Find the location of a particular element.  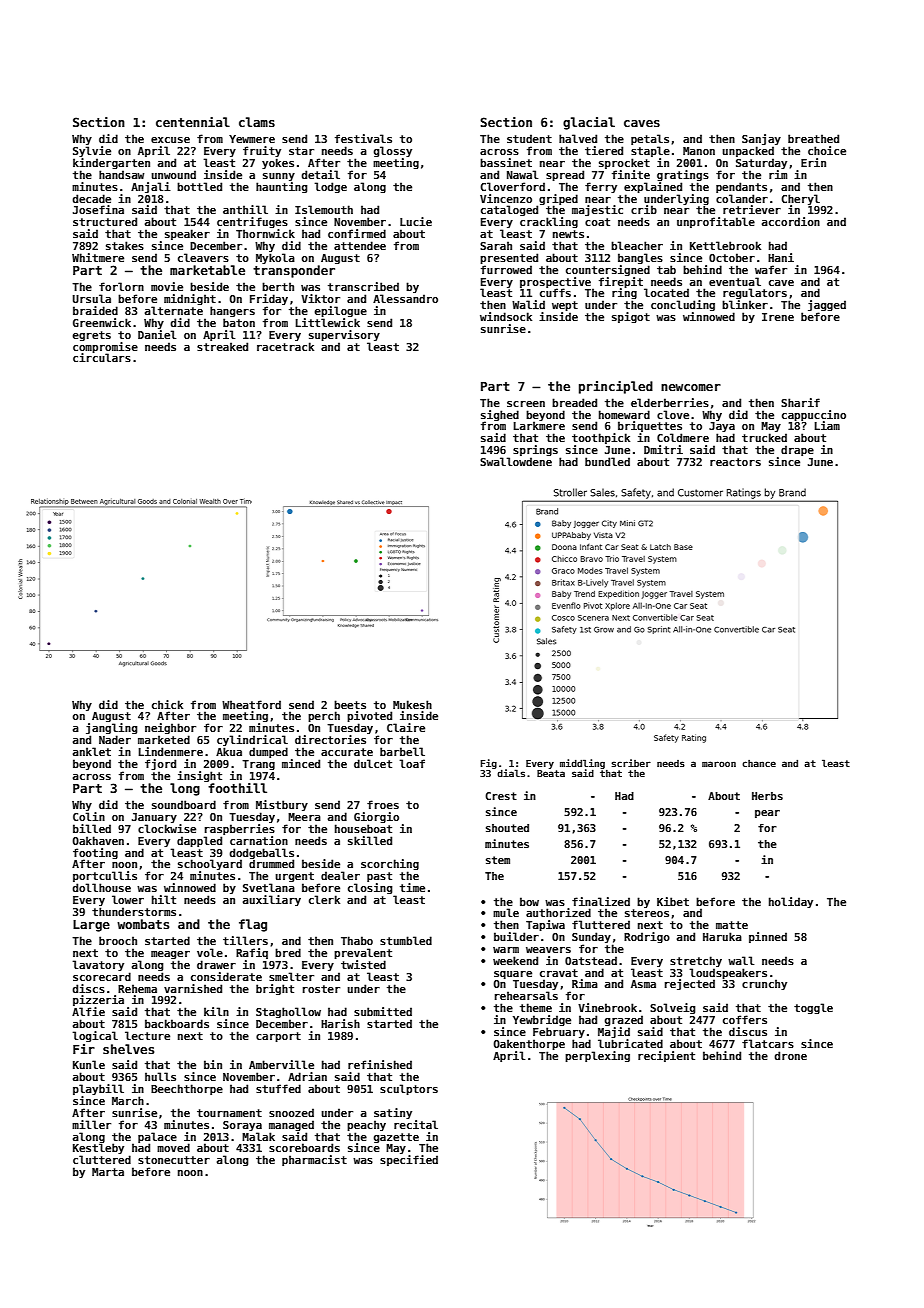

managed is located at coordinates (291, 1125).
